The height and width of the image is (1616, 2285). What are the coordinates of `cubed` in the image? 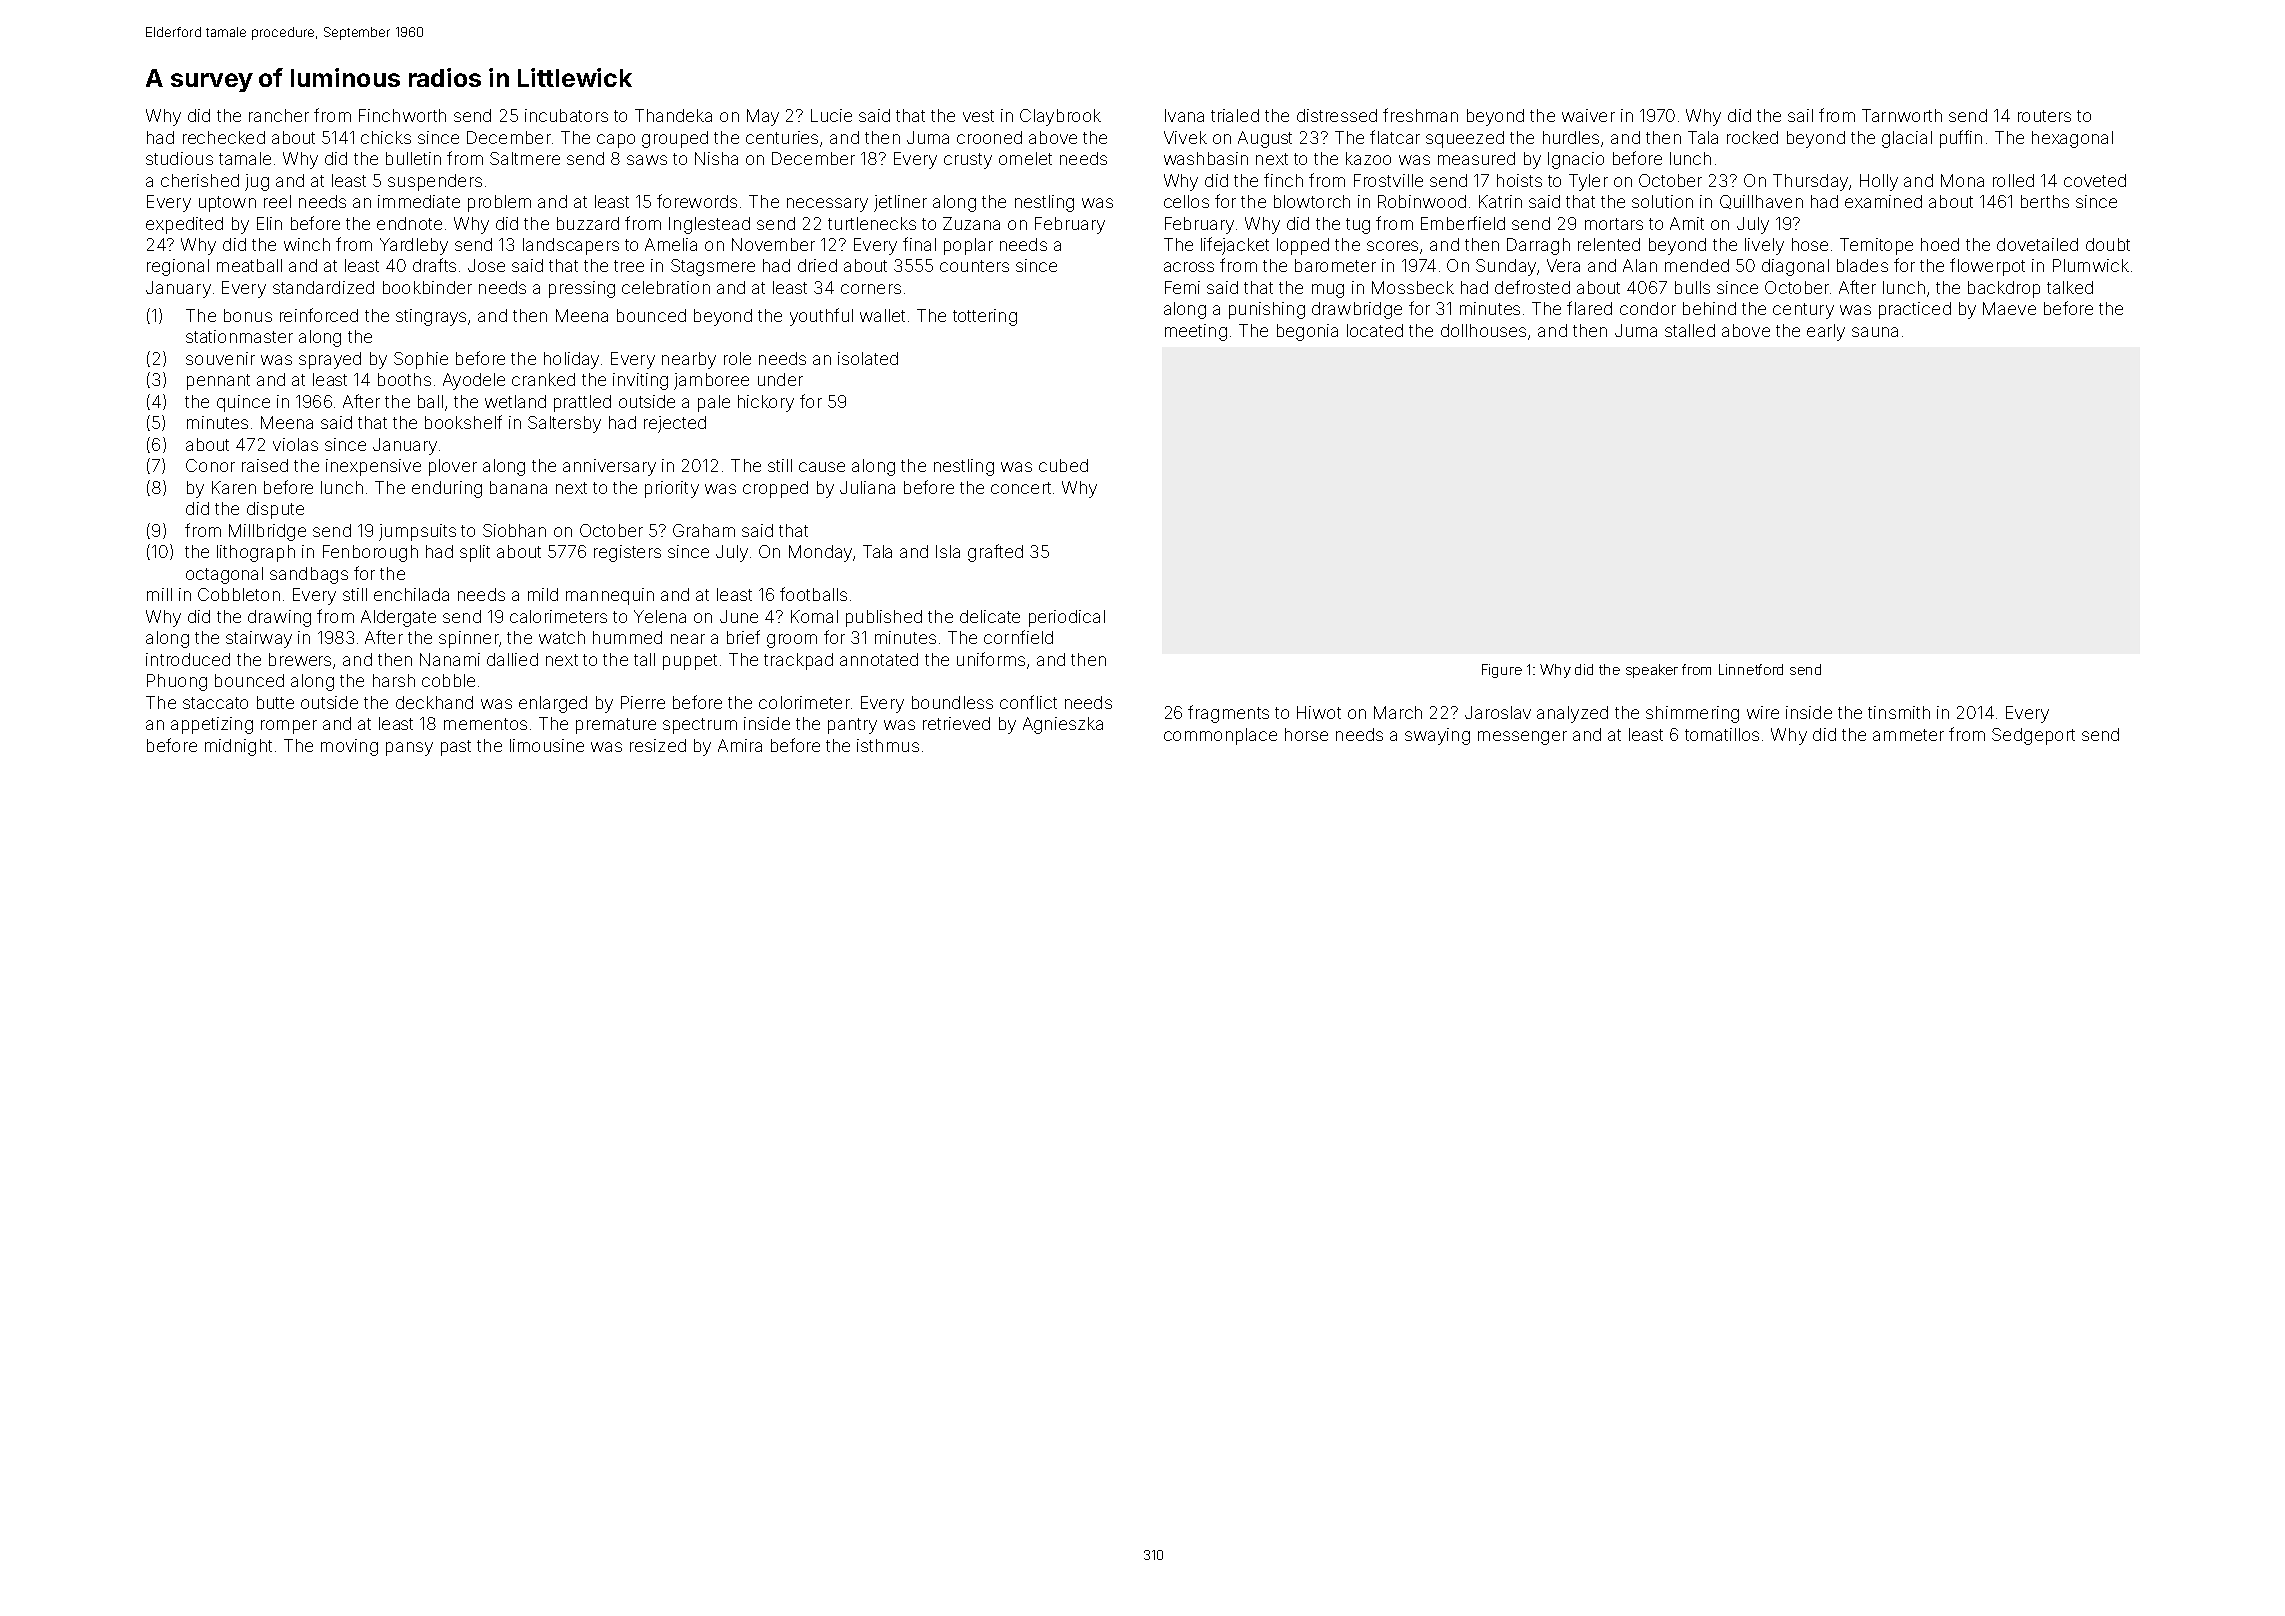 It's located at (1063, 465).
